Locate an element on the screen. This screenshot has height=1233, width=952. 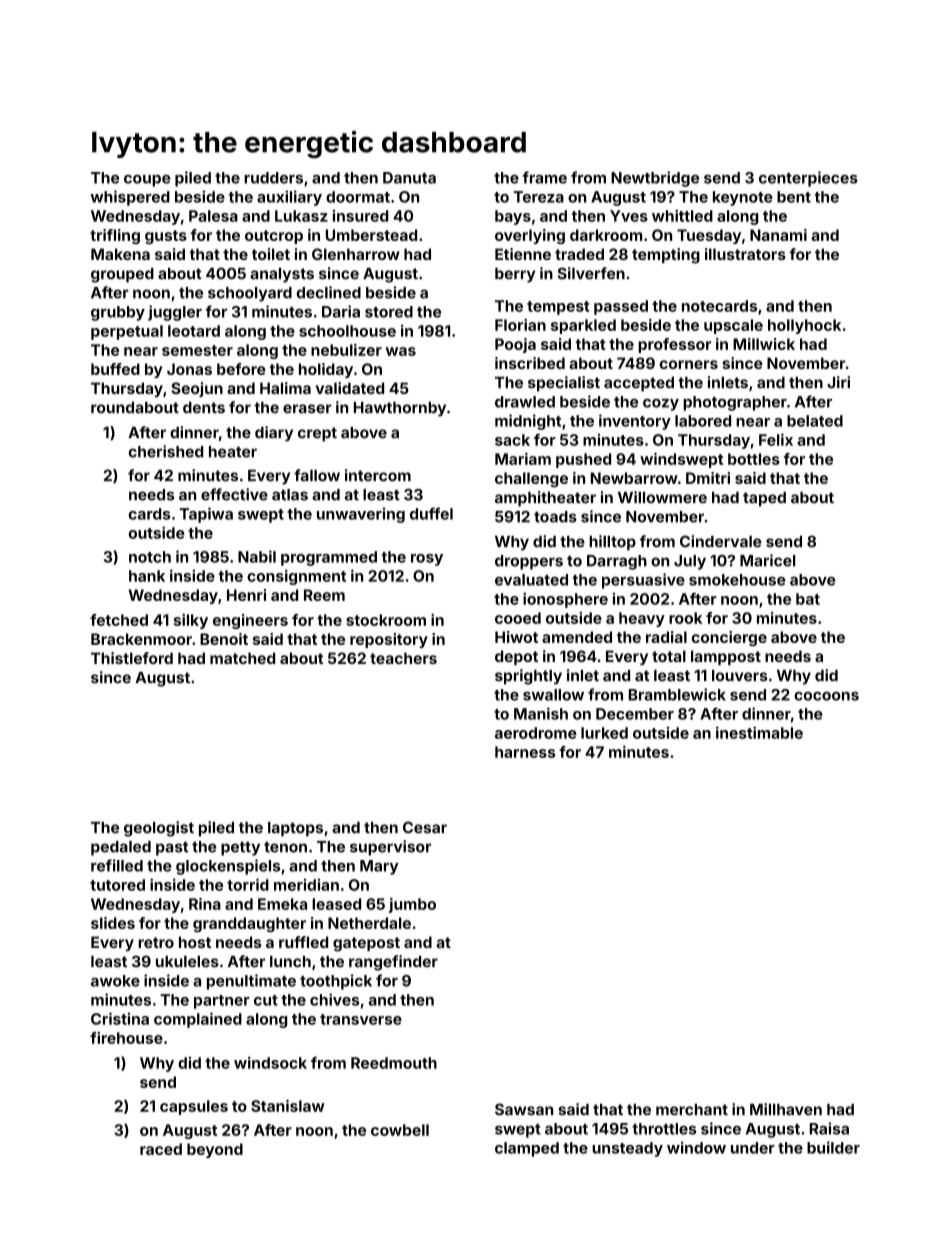
atlas is located at coordinates (290, 495).
